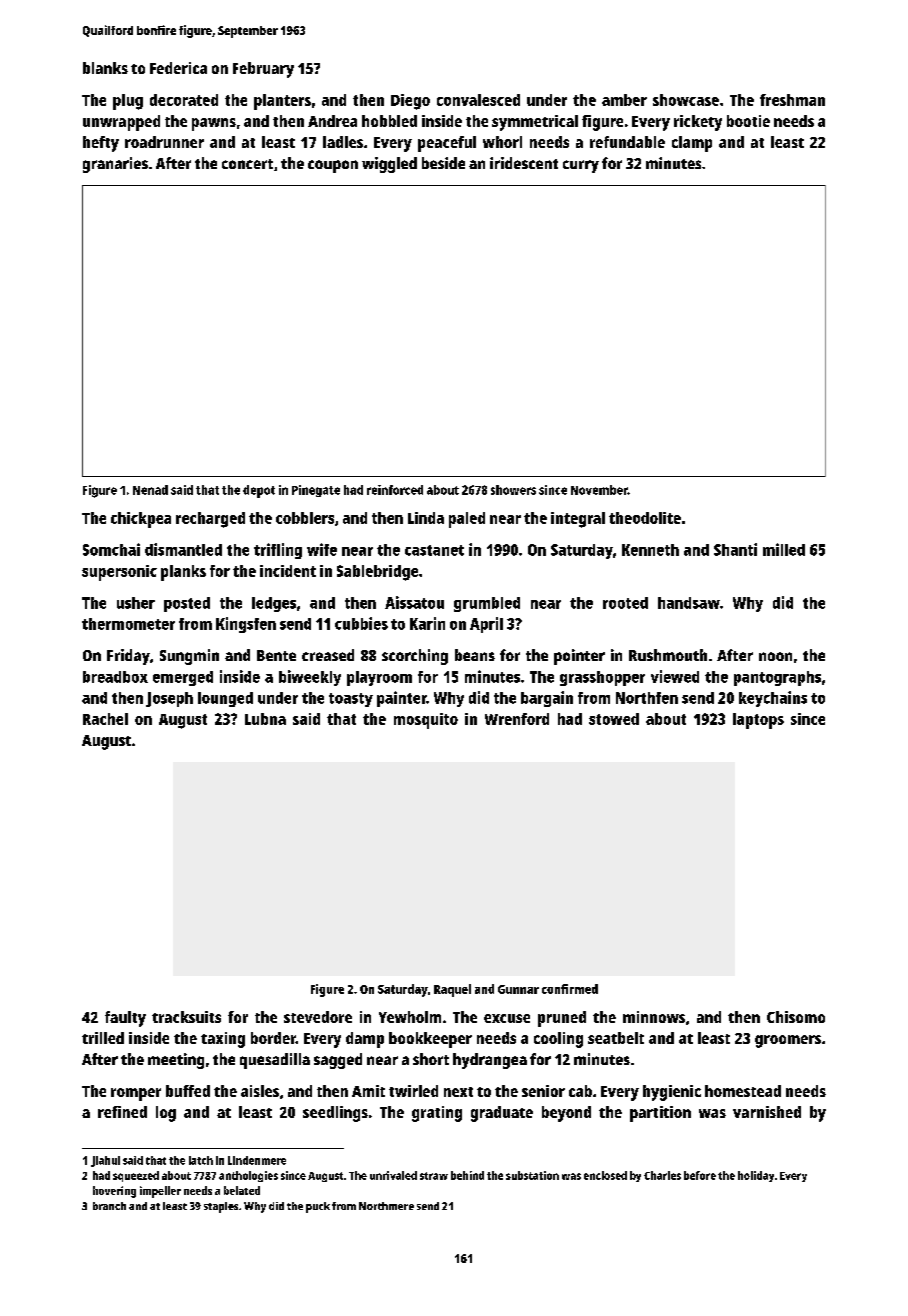 The height and width of the image is (1316, 908). I want to click on Shanti, so click(735, 549).
